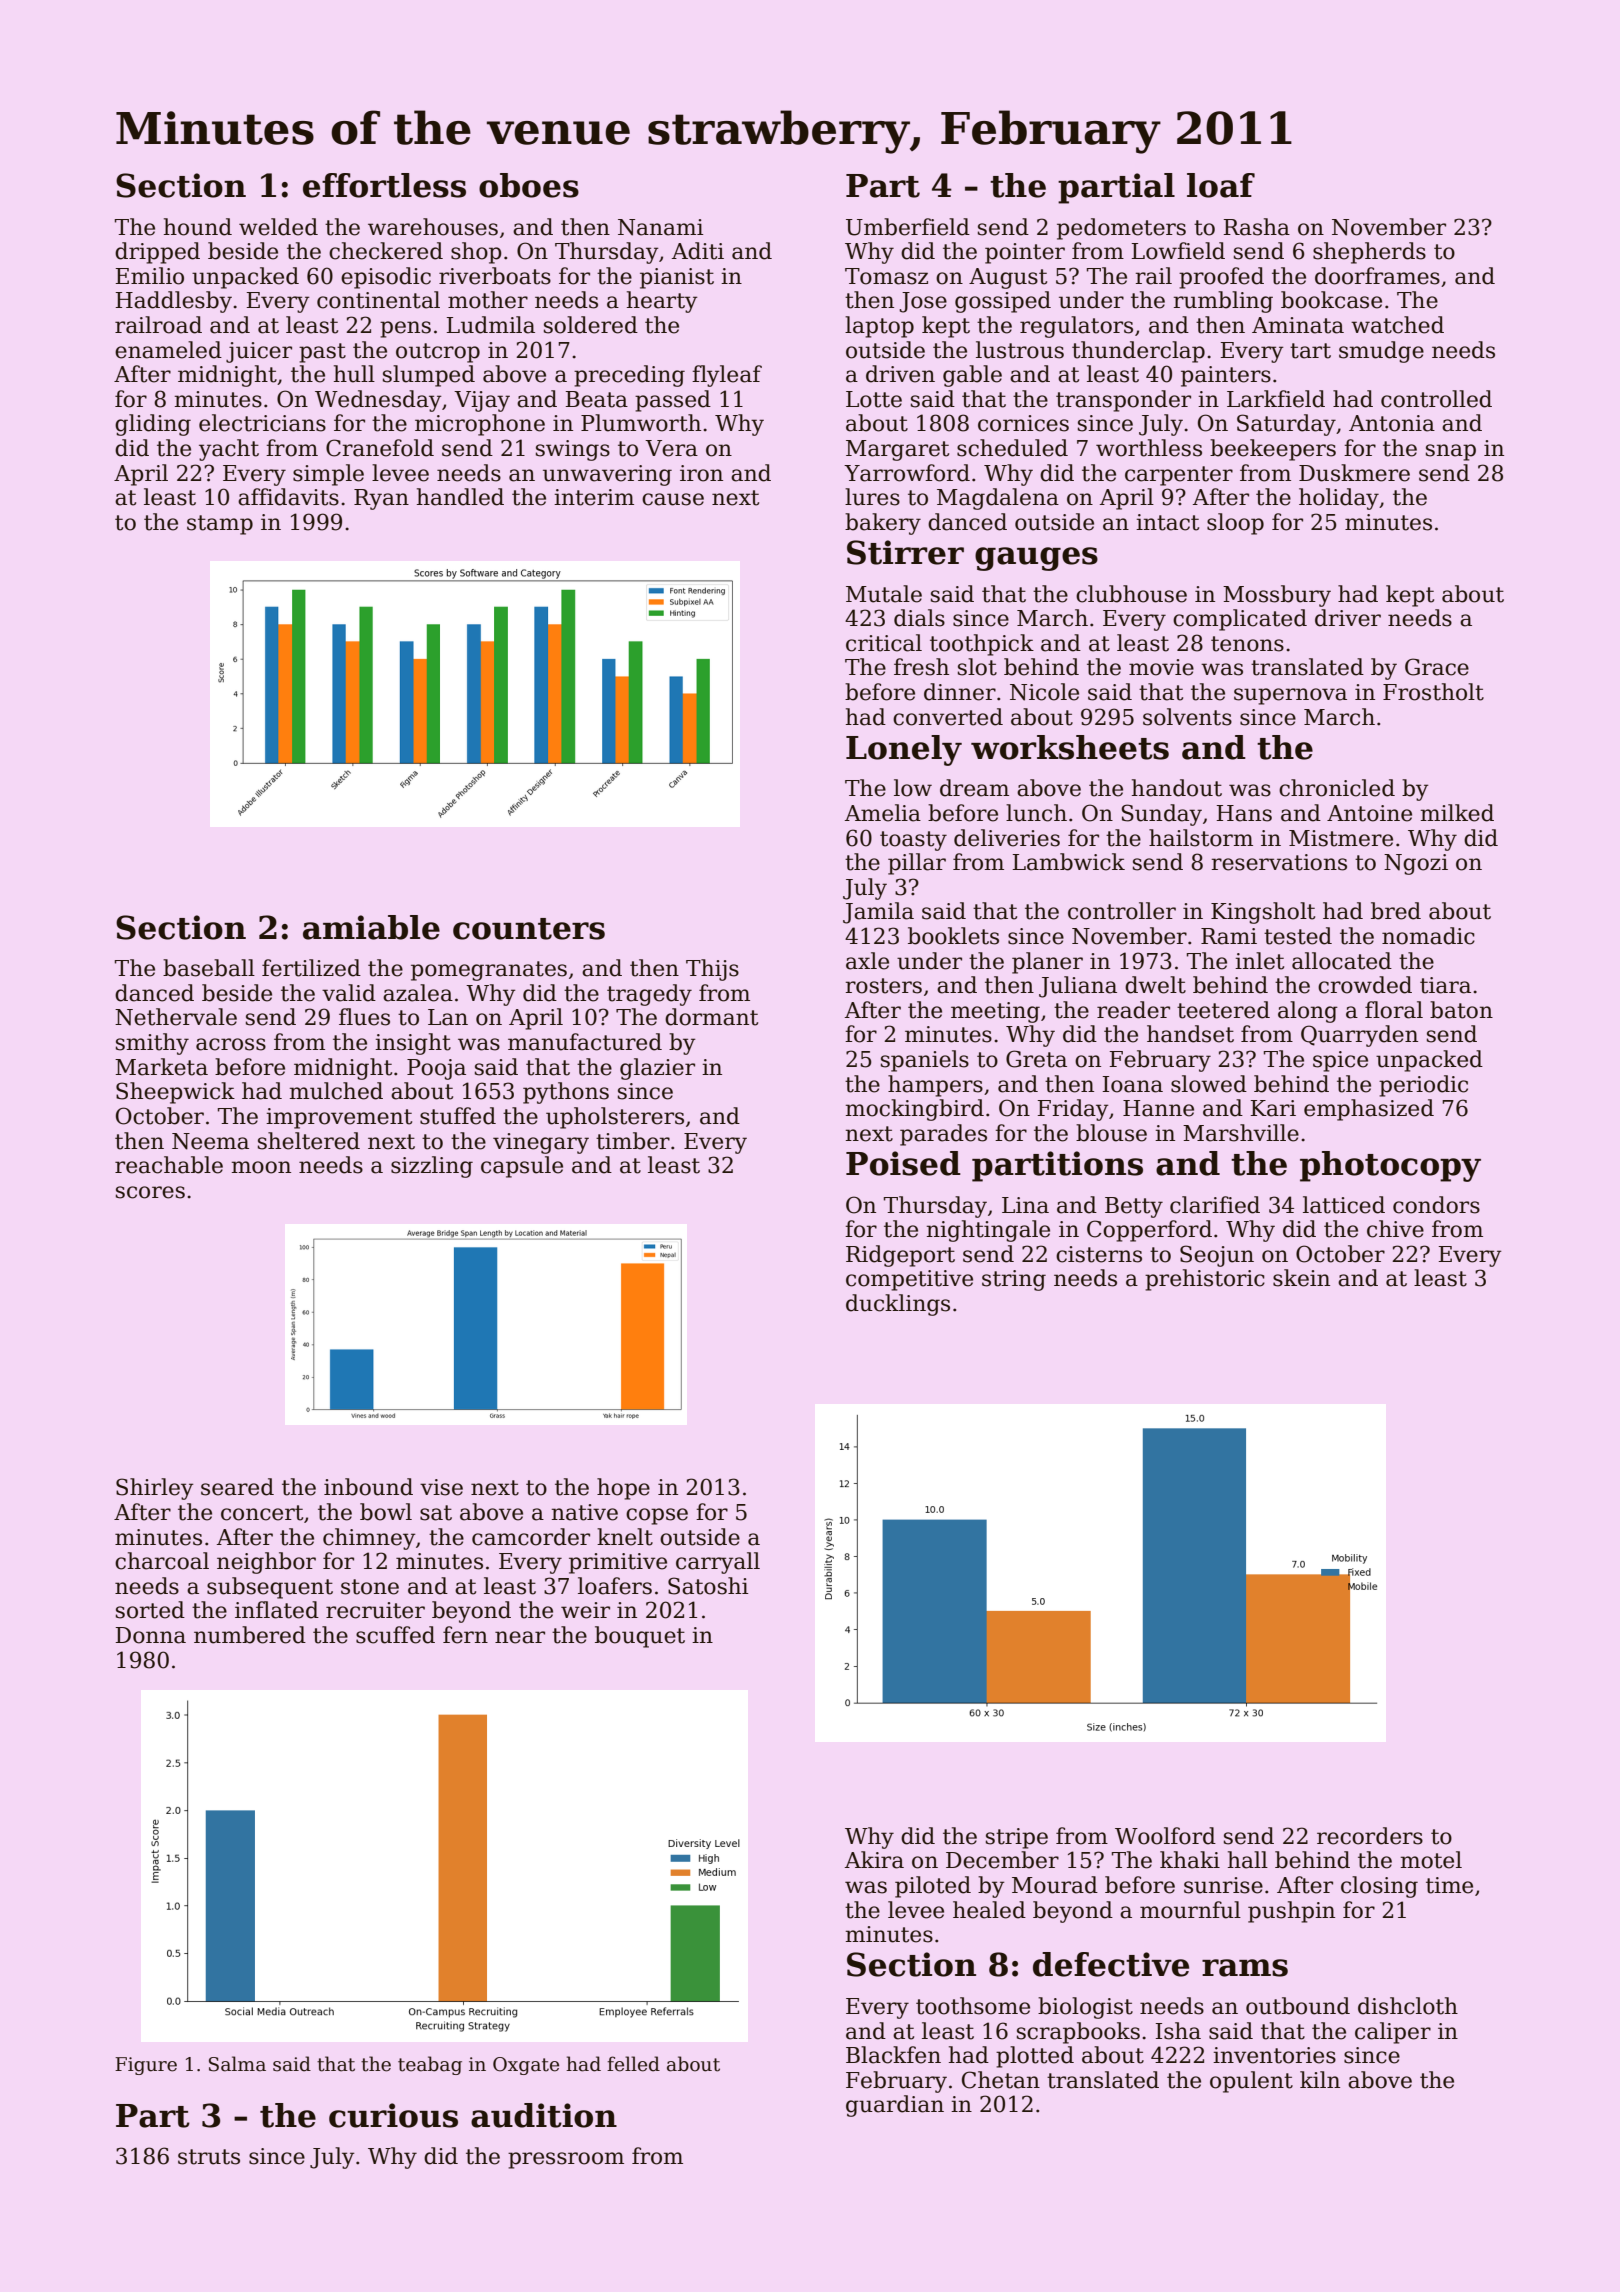 The width and height of the page is (1620, 2292). What do you see at coordinates (209, 2157) in the page?
I see `struts` at bounding box center [209, 2157].
